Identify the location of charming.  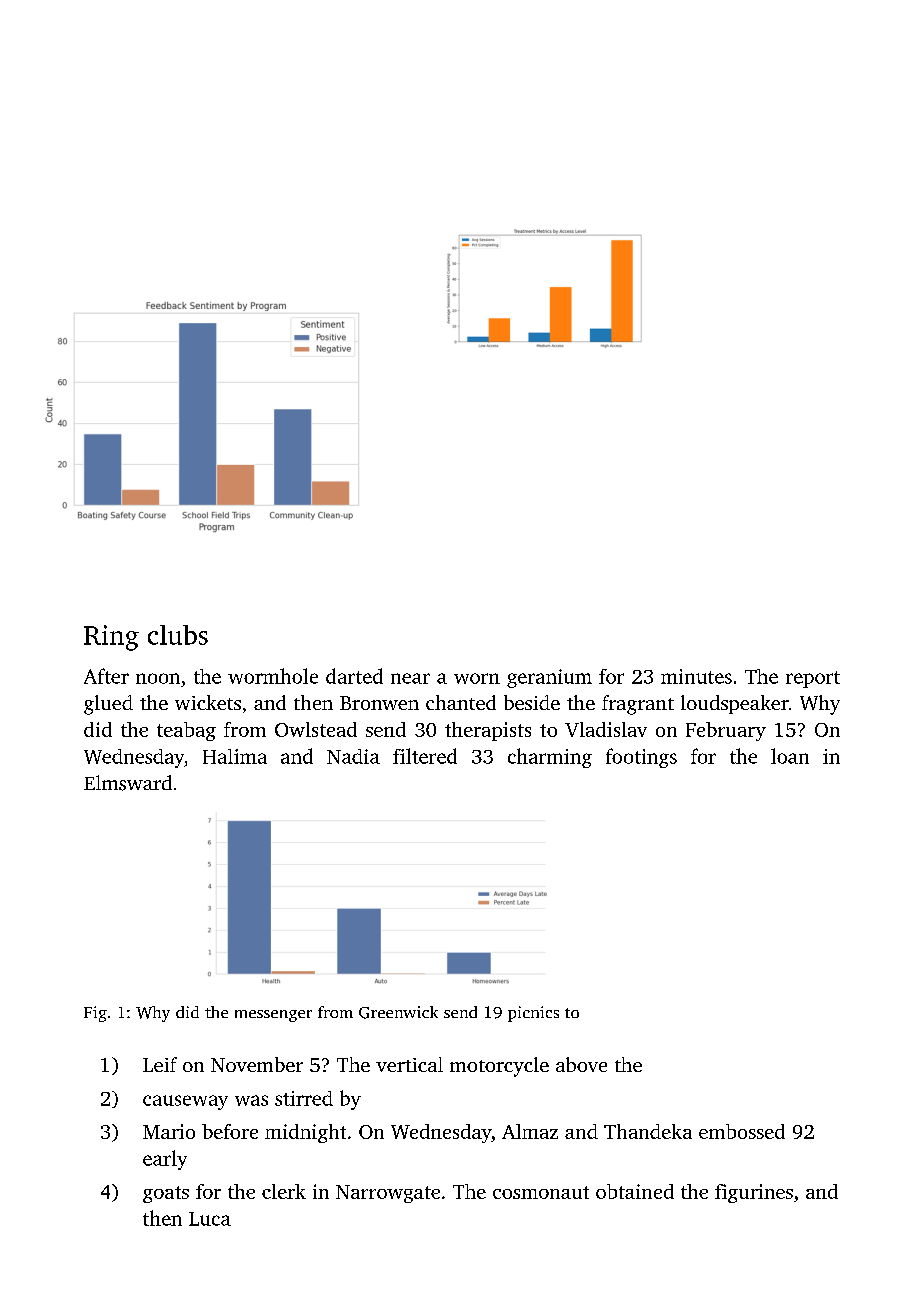
(550, 758).
